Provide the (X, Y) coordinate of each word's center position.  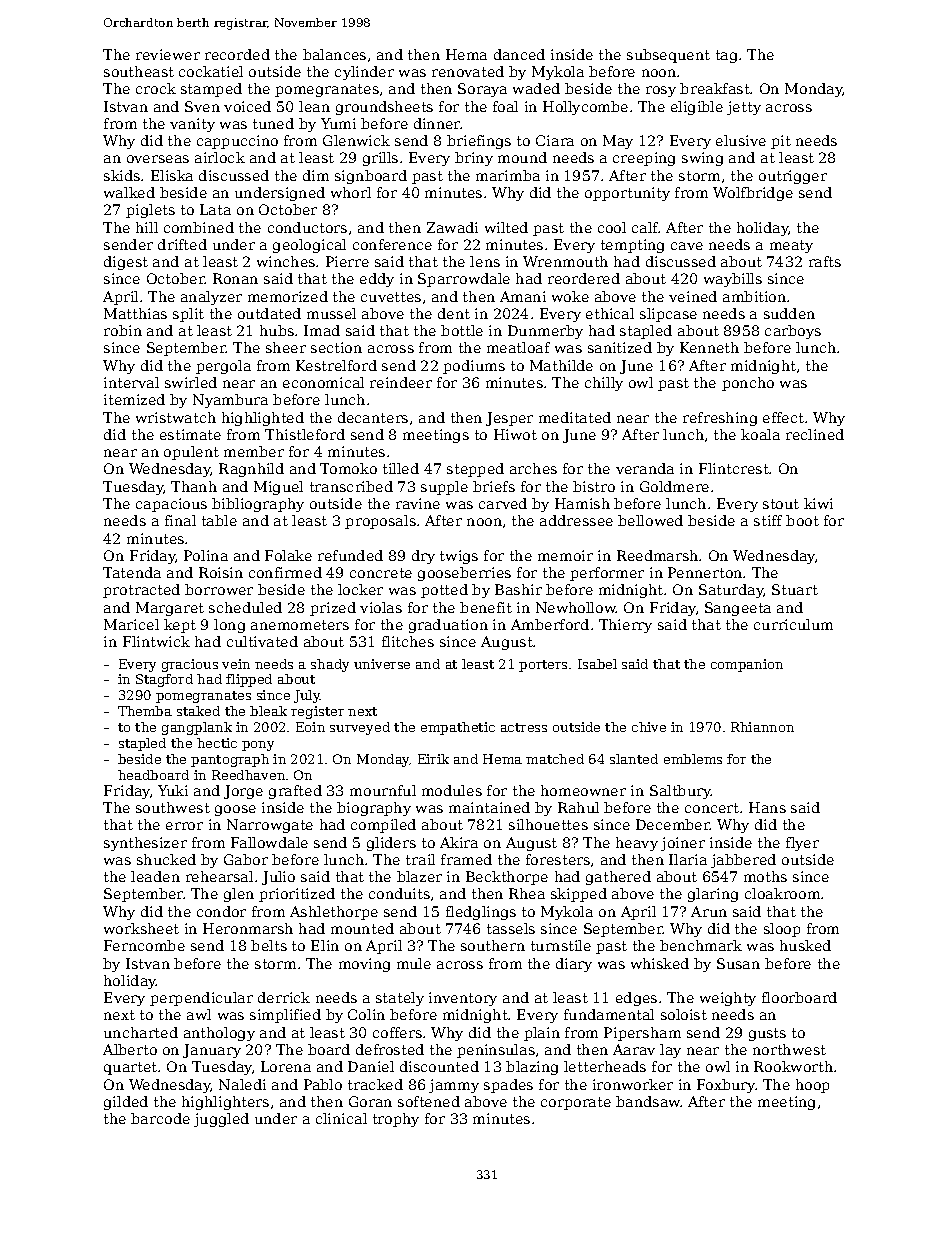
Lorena (286, 1066)
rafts (825, 261)
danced (519, 54)
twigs (459, 557)
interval (131, 382)
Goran (370, 1101)
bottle (462, 330)
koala (760, 434)
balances (334, 54)
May (618, 142)
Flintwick (156, 641)
